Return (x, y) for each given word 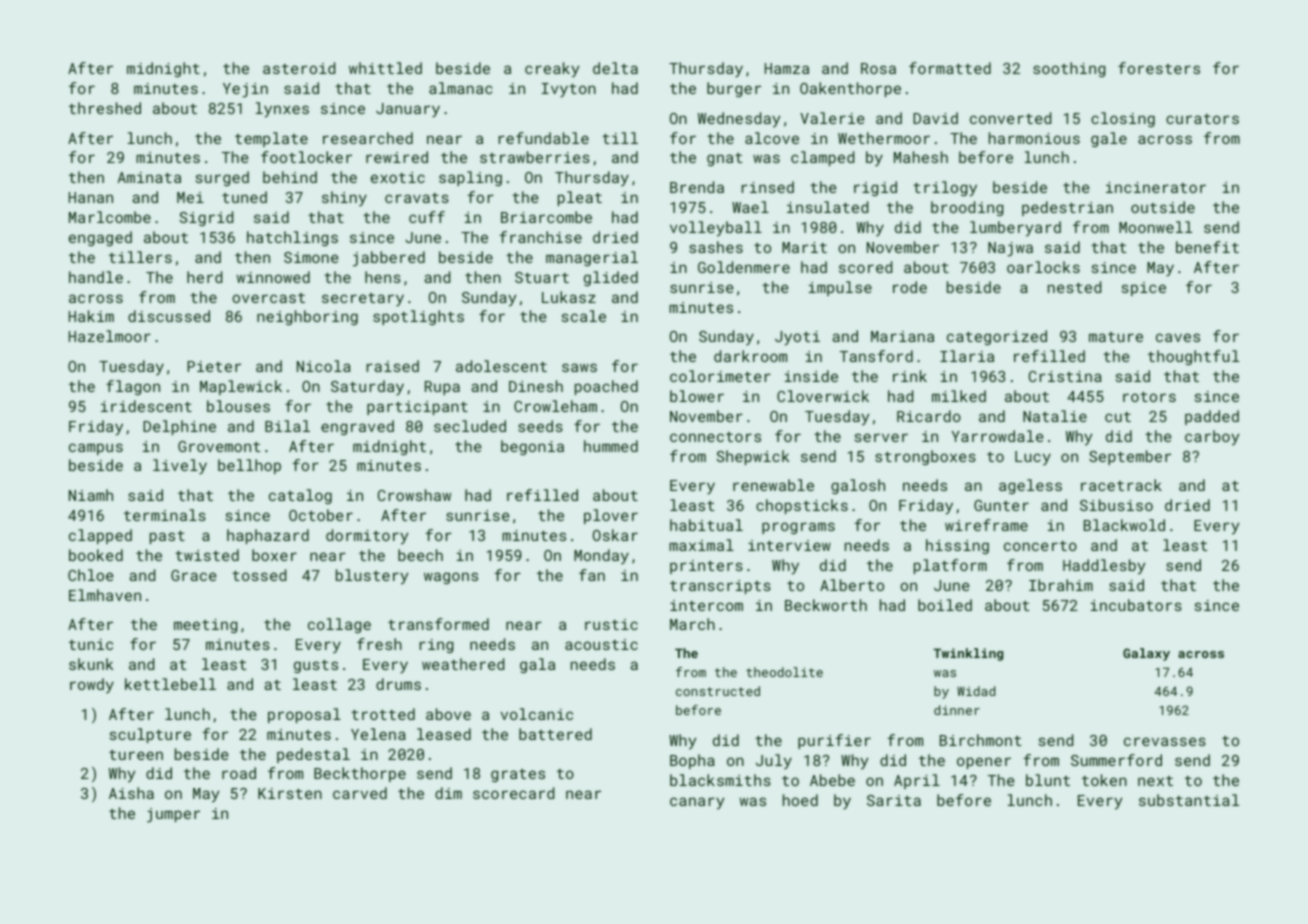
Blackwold (1124, 525)
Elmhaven (105, 595)
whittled (385, 68)
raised (392, 366)
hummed (611, 446)
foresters (1159, 68)
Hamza (787, 68)
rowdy (92, 685)
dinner (957, 710)
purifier (834, 741)
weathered (463, 664)
